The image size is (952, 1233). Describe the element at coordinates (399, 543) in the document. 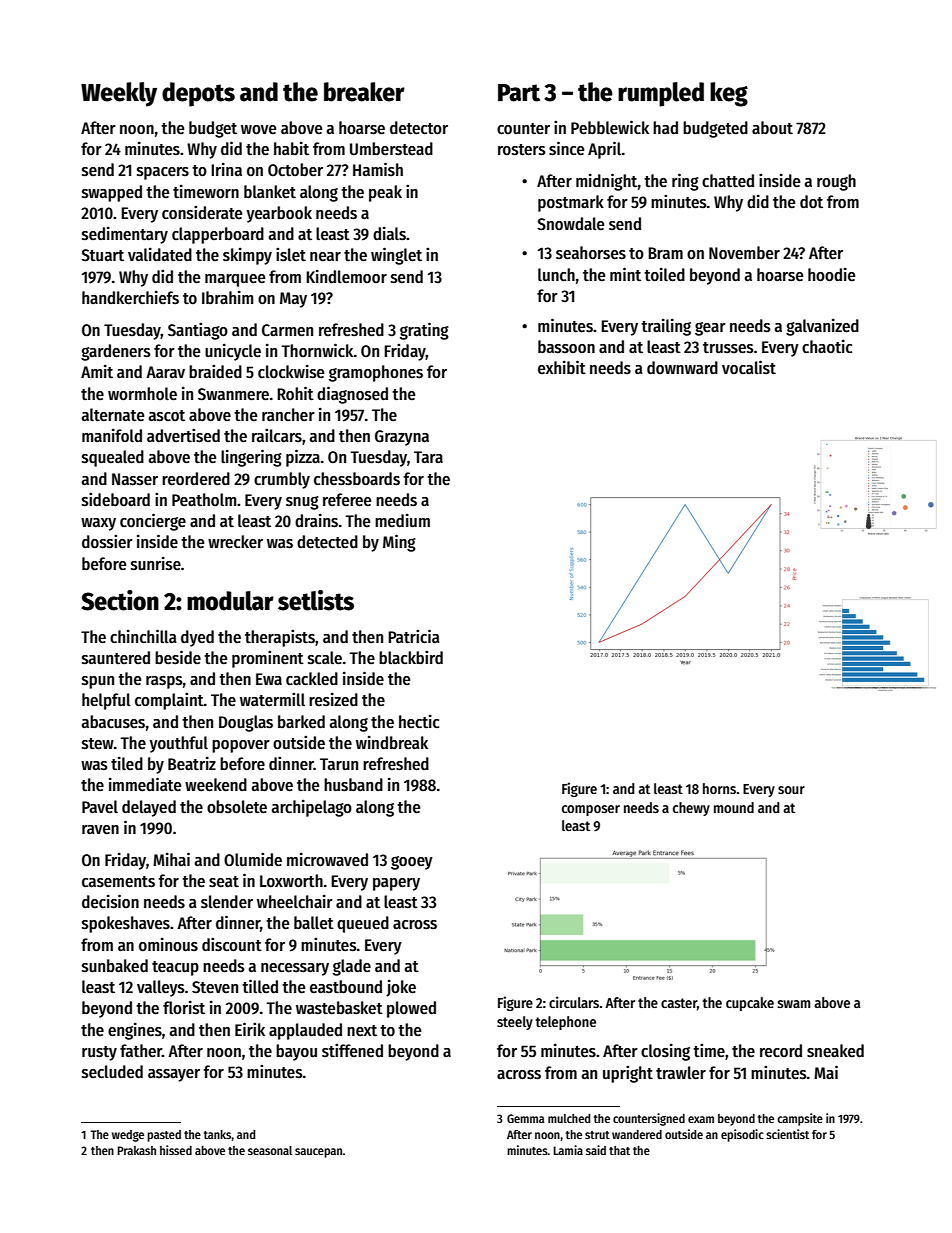

I see `Ming` at that location.
